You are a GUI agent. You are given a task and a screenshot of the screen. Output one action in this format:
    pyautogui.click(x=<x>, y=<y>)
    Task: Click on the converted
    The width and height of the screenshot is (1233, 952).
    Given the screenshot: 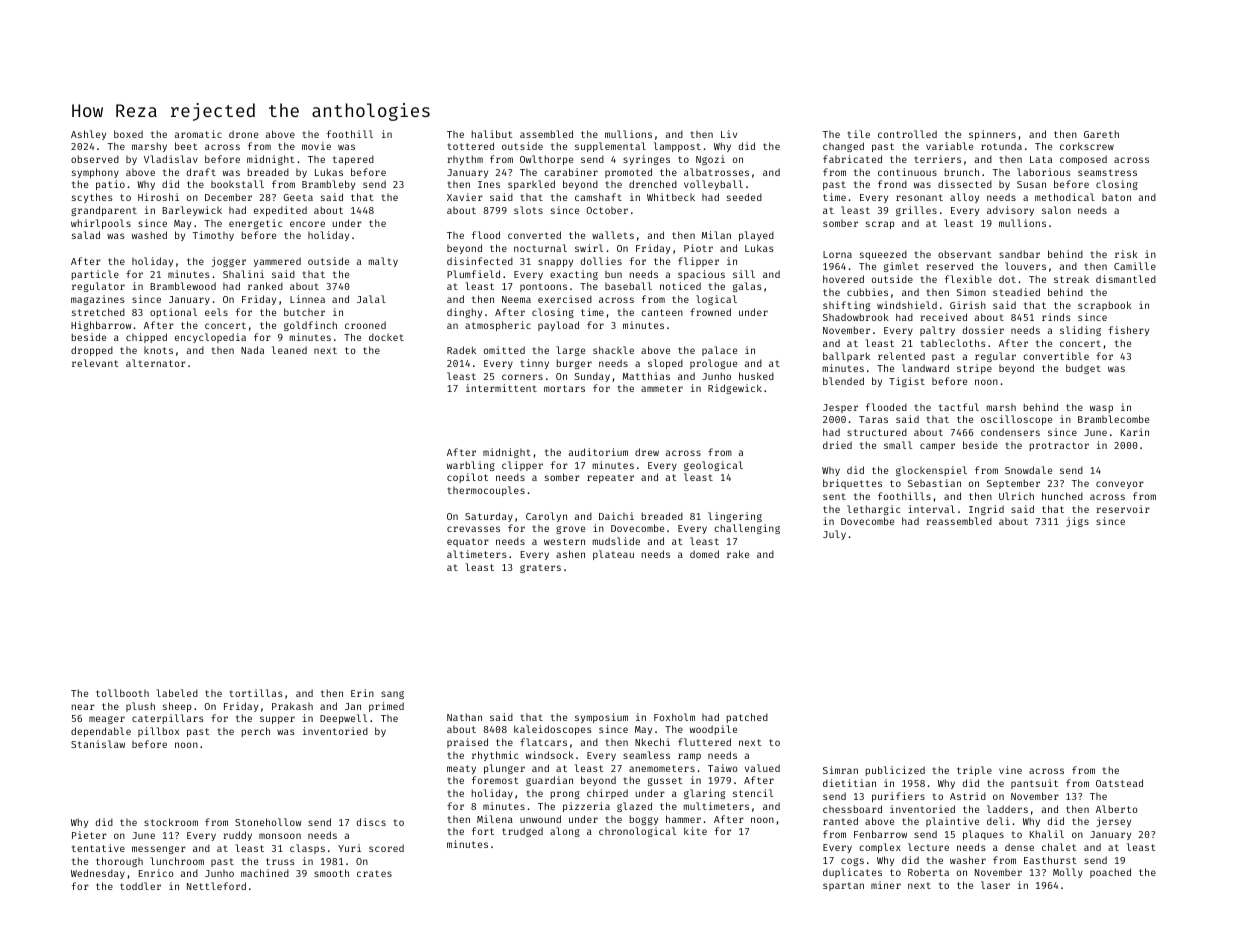 What is the action you would take?
    pyautogui.click(x=534, y=235)
